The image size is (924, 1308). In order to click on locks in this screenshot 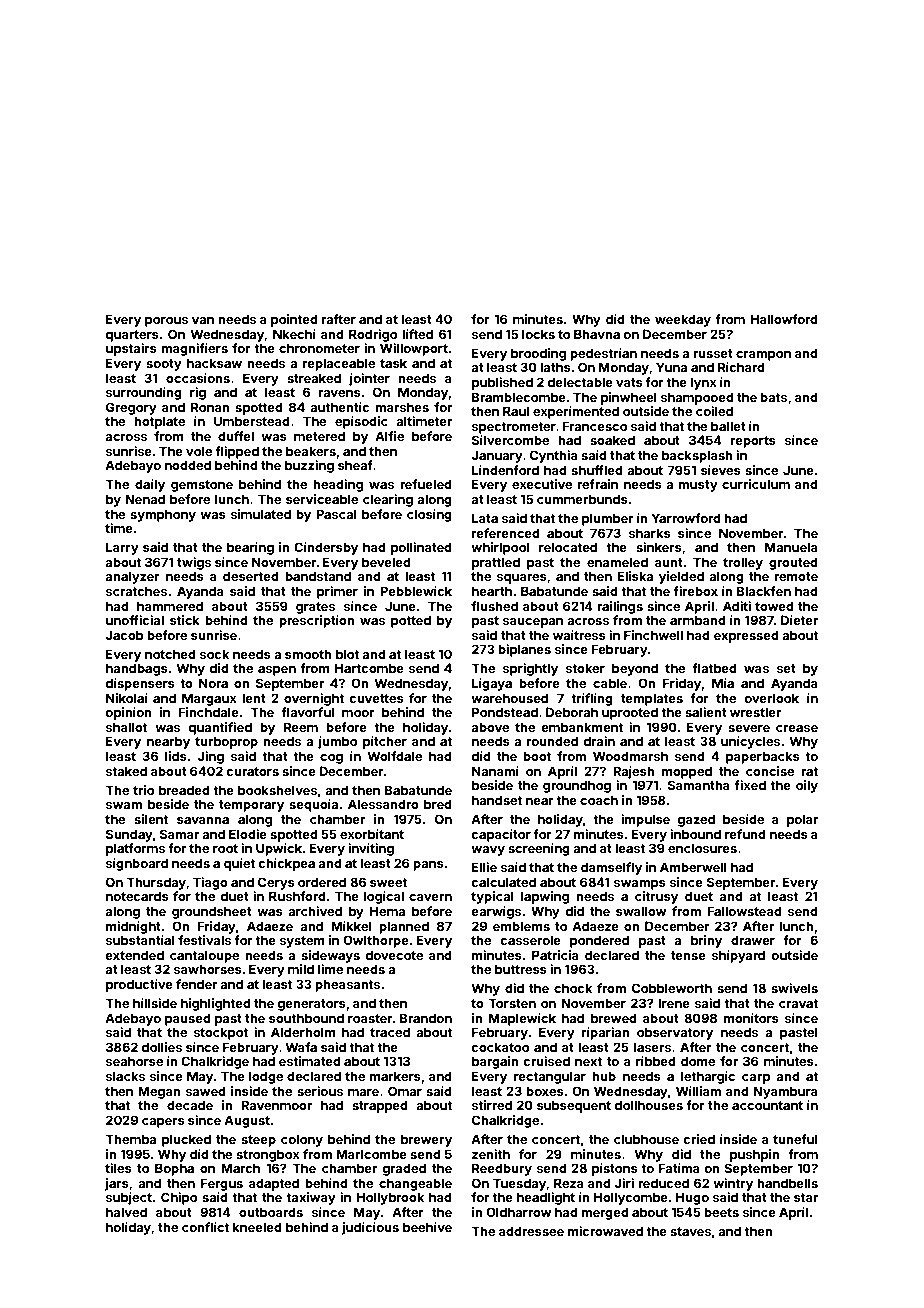, I will do `click(538, 334)`.
